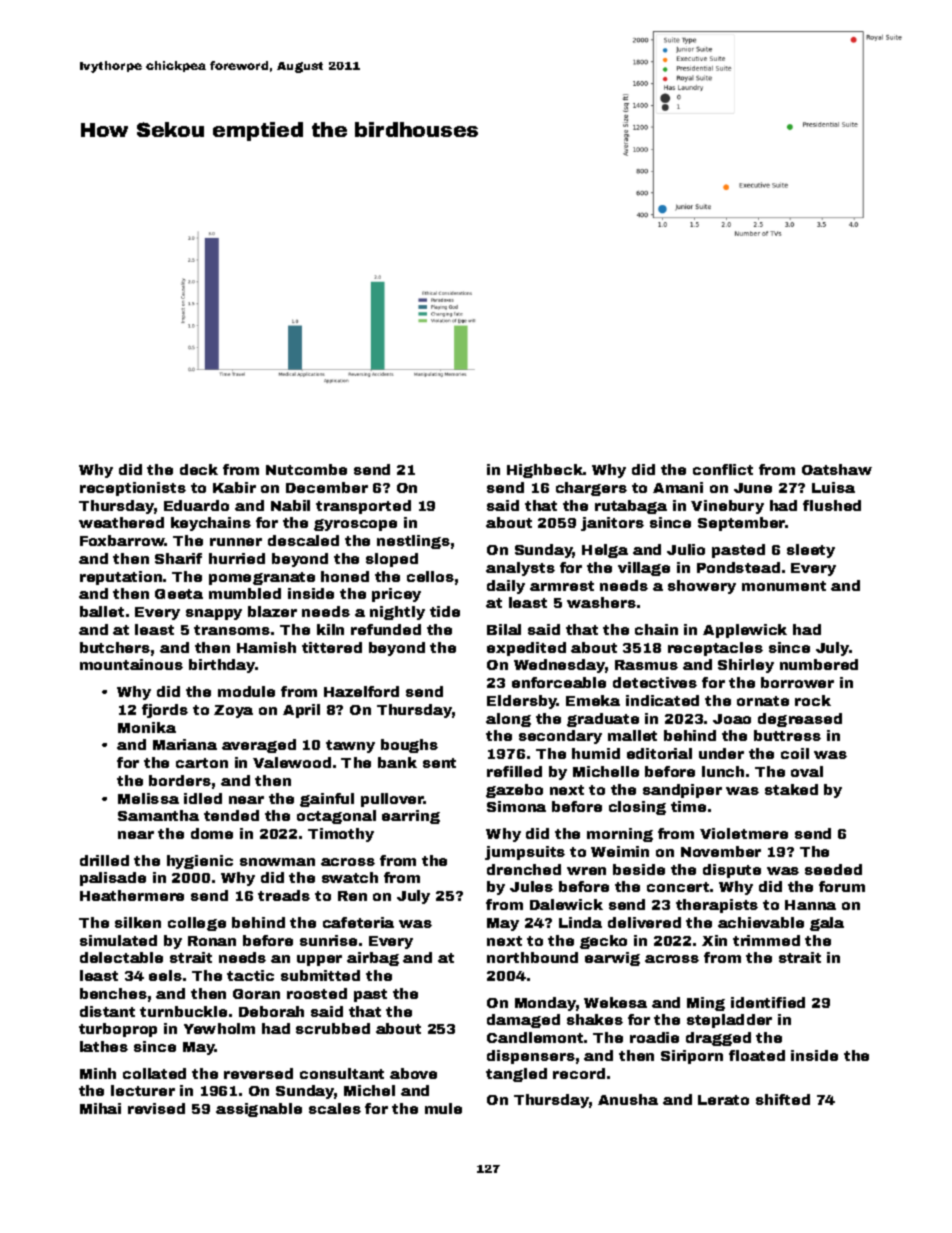 The width and height of the screenshot is (952, 1233). What do you see at coordinates (133, 489) in the screenshot?
I see `receptionists` at bounding box center [133, 489].
